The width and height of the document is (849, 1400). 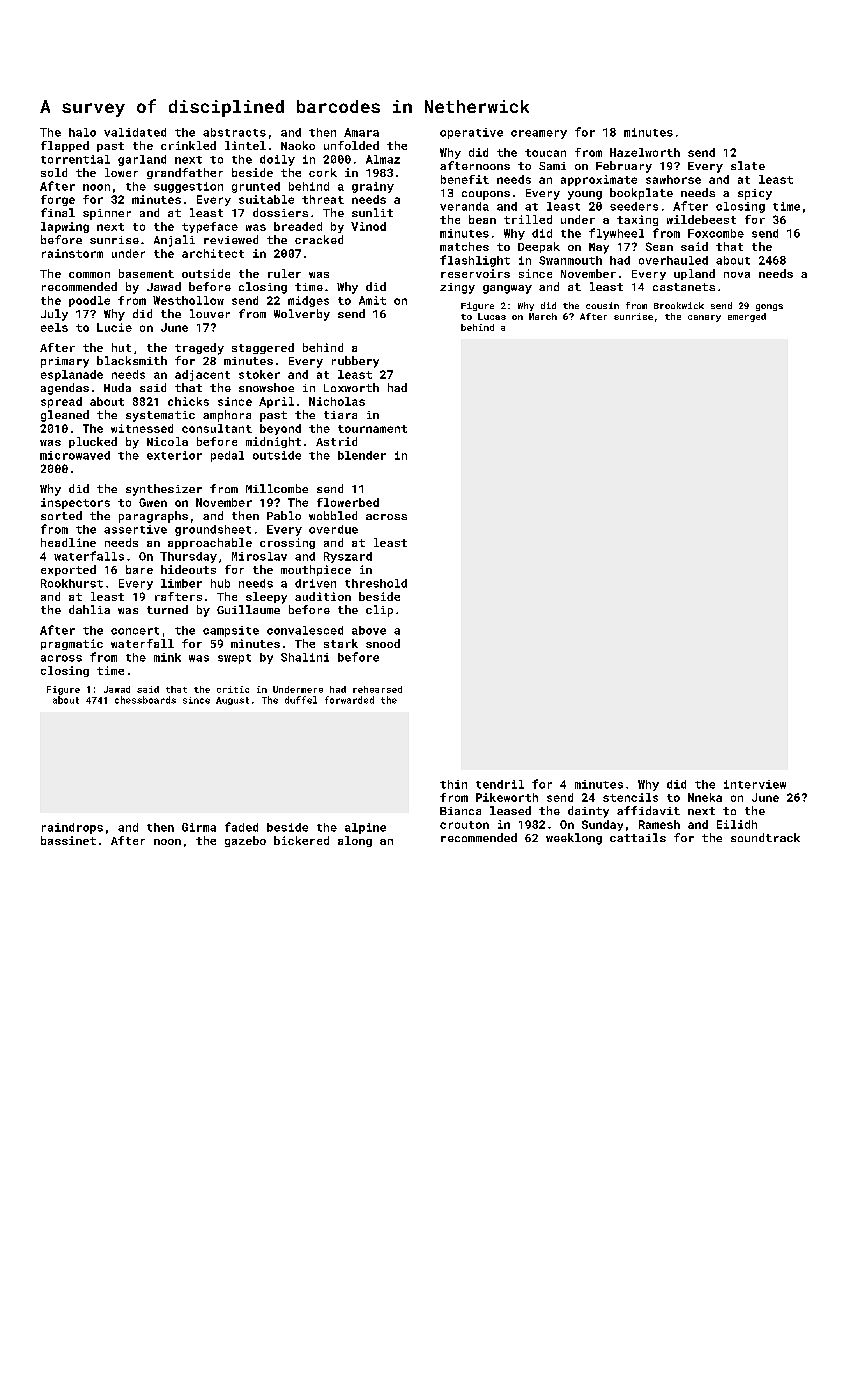 I want to click on Astrid, so click(x=336, y=441).
